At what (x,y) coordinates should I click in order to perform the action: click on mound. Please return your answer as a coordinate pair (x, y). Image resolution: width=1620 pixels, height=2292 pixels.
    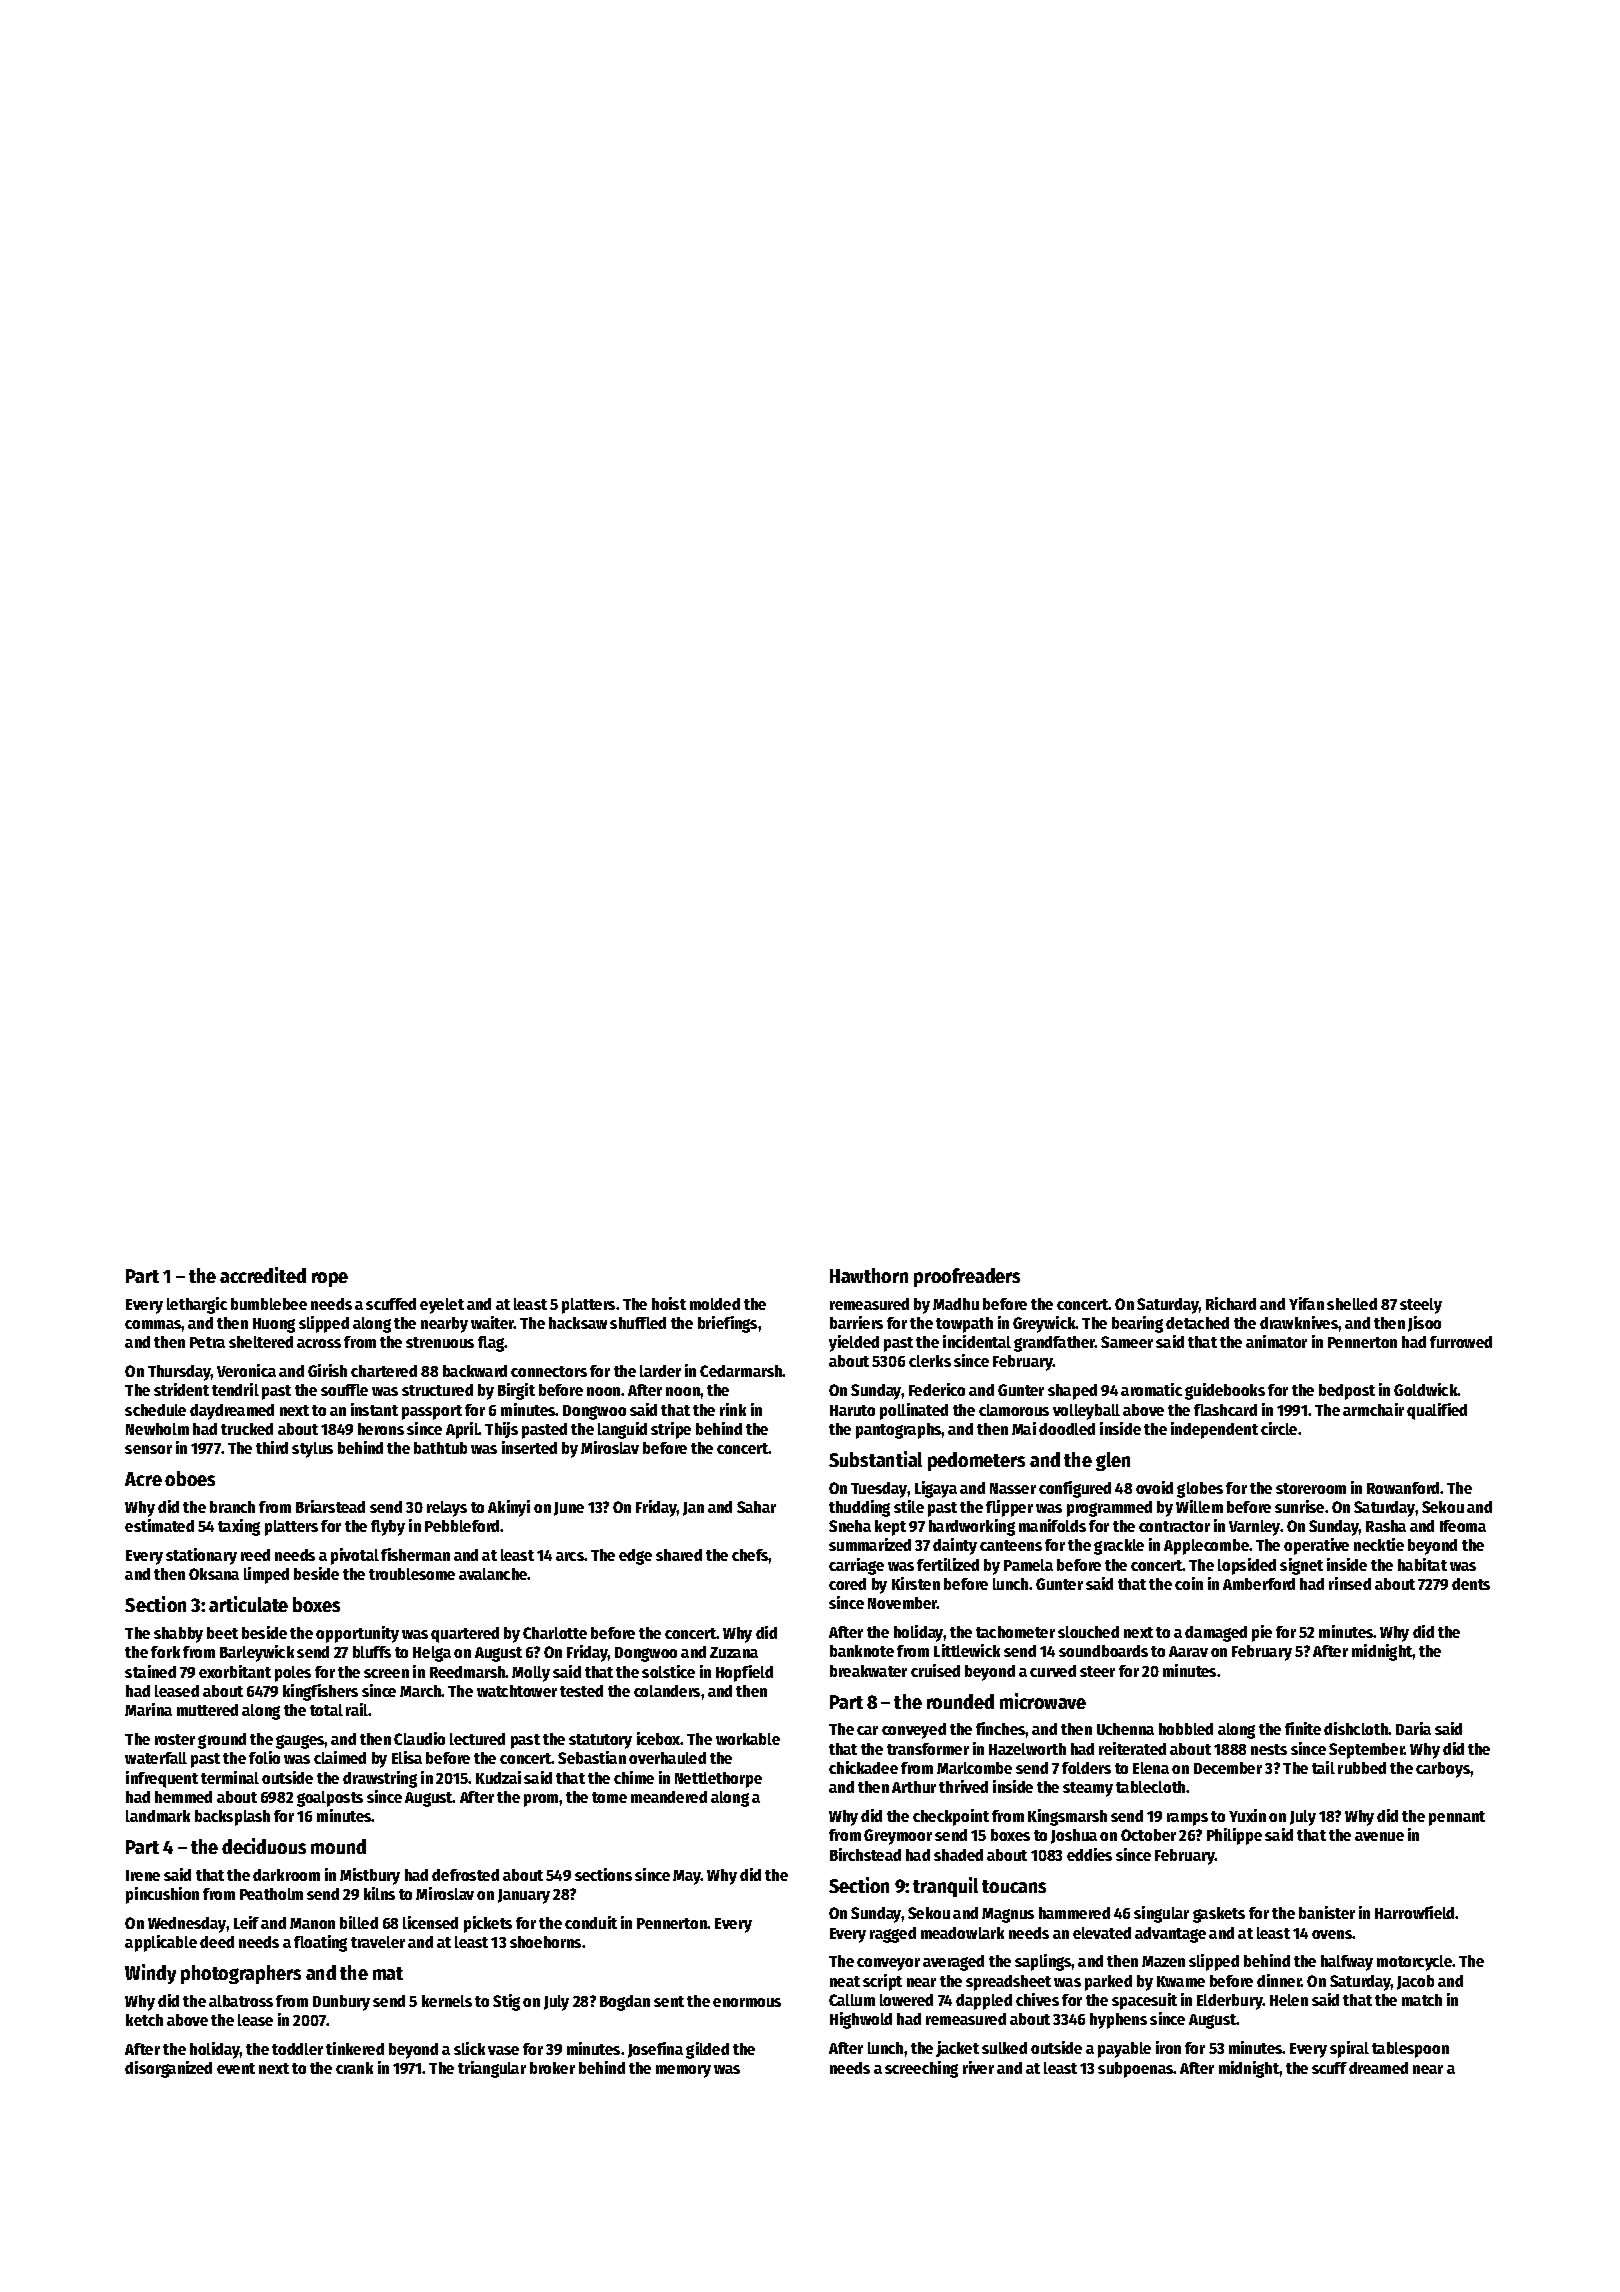
    Looking at the image, I should click on (338, 1846).
